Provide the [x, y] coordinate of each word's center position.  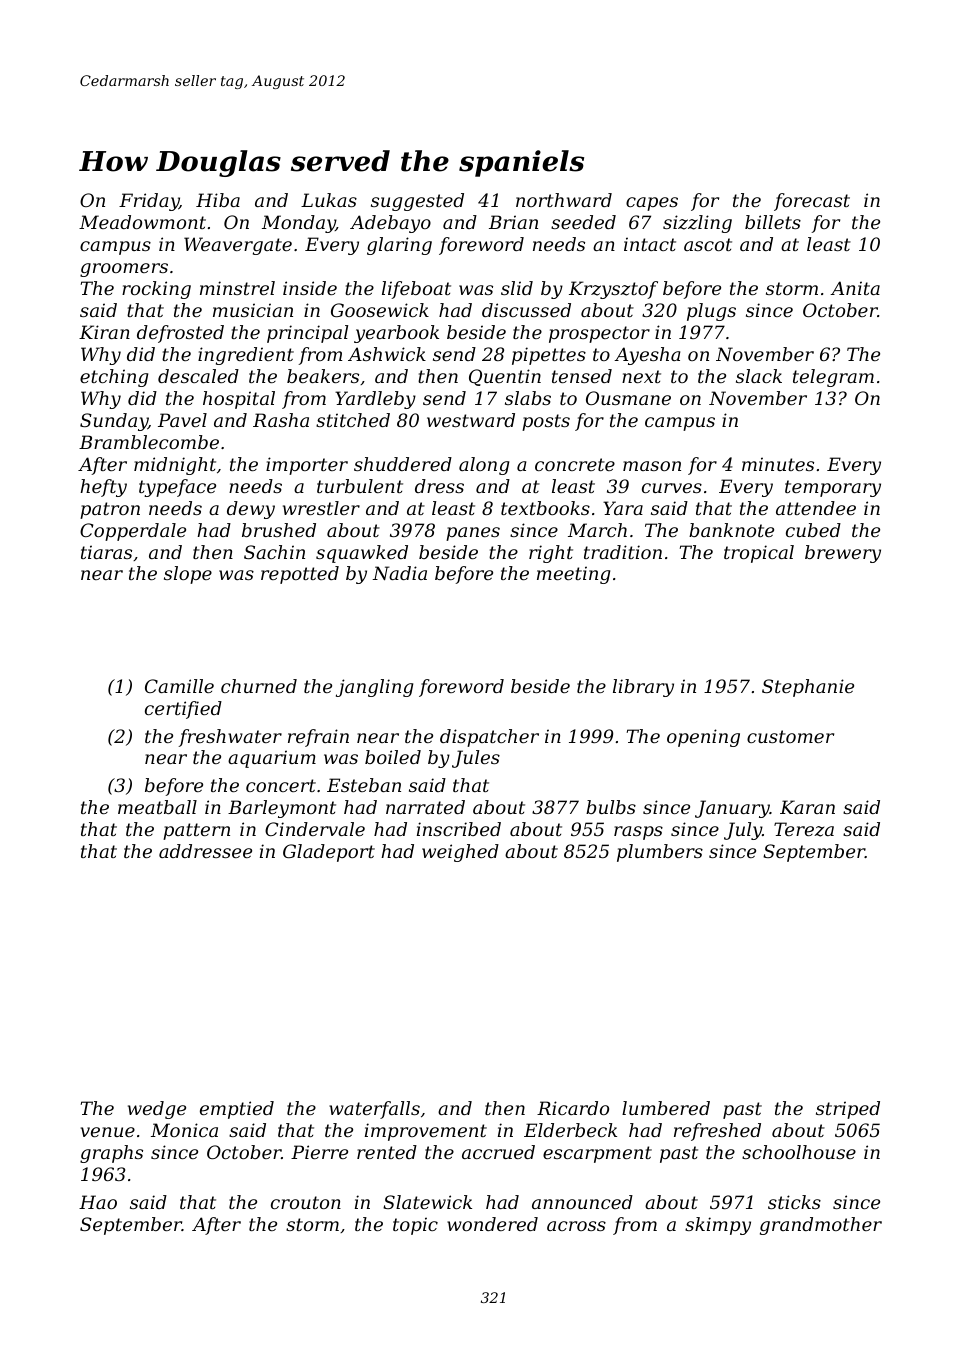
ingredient [246, 356]
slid [517, 288]
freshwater [230, 738]
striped [848, 1110]
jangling [374, 688]
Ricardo [573, 1108]
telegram [833, 378]
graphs [111, 1154]
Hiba [218, 200]
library [643, 688]
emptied [237, 1110]
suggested [417, 202]
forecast [812, 202]
